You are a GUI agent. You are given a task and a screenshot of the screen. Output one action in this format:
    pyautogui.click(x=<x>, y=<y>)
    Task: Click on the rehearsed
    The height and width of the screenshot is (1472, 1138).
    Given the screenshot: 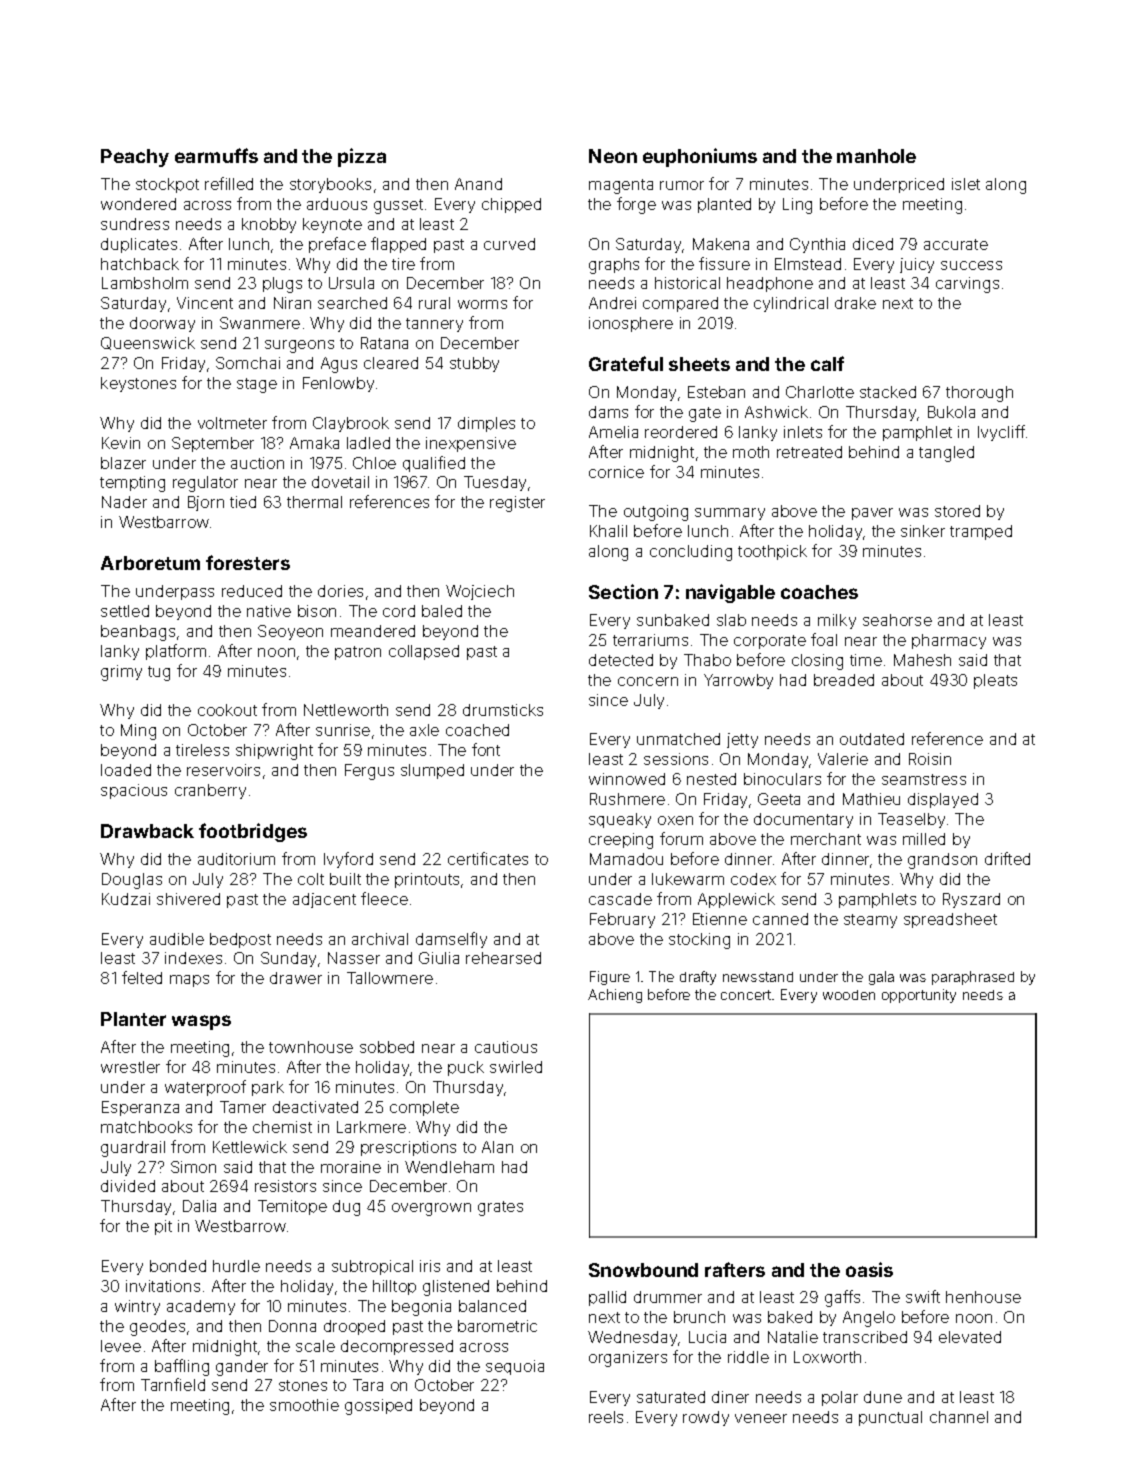 What is the action you would take?
    pyautogui.click(x=503, y=958)
